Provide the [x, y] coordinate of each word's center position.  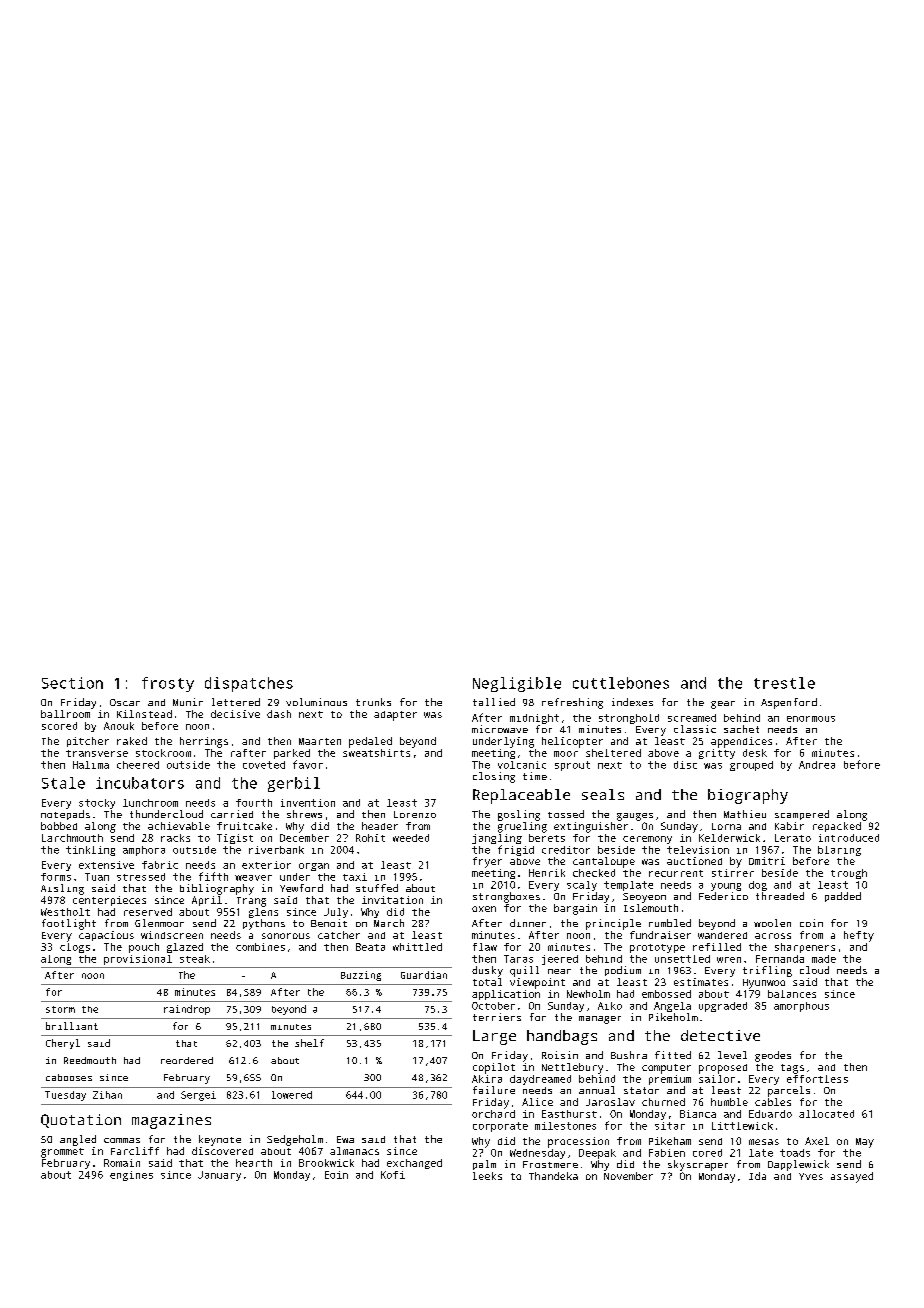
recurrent [676, 873]
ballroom [65, 714]
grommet [62, 1153]
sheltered [613, 753]
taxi [355, 877]
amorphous [801, 1007]
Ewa [345, 1139]
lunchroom [150, 803]
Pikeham [670, 1141]
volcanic [522, 765]
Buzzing [361, 976]
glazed [185, 948]
